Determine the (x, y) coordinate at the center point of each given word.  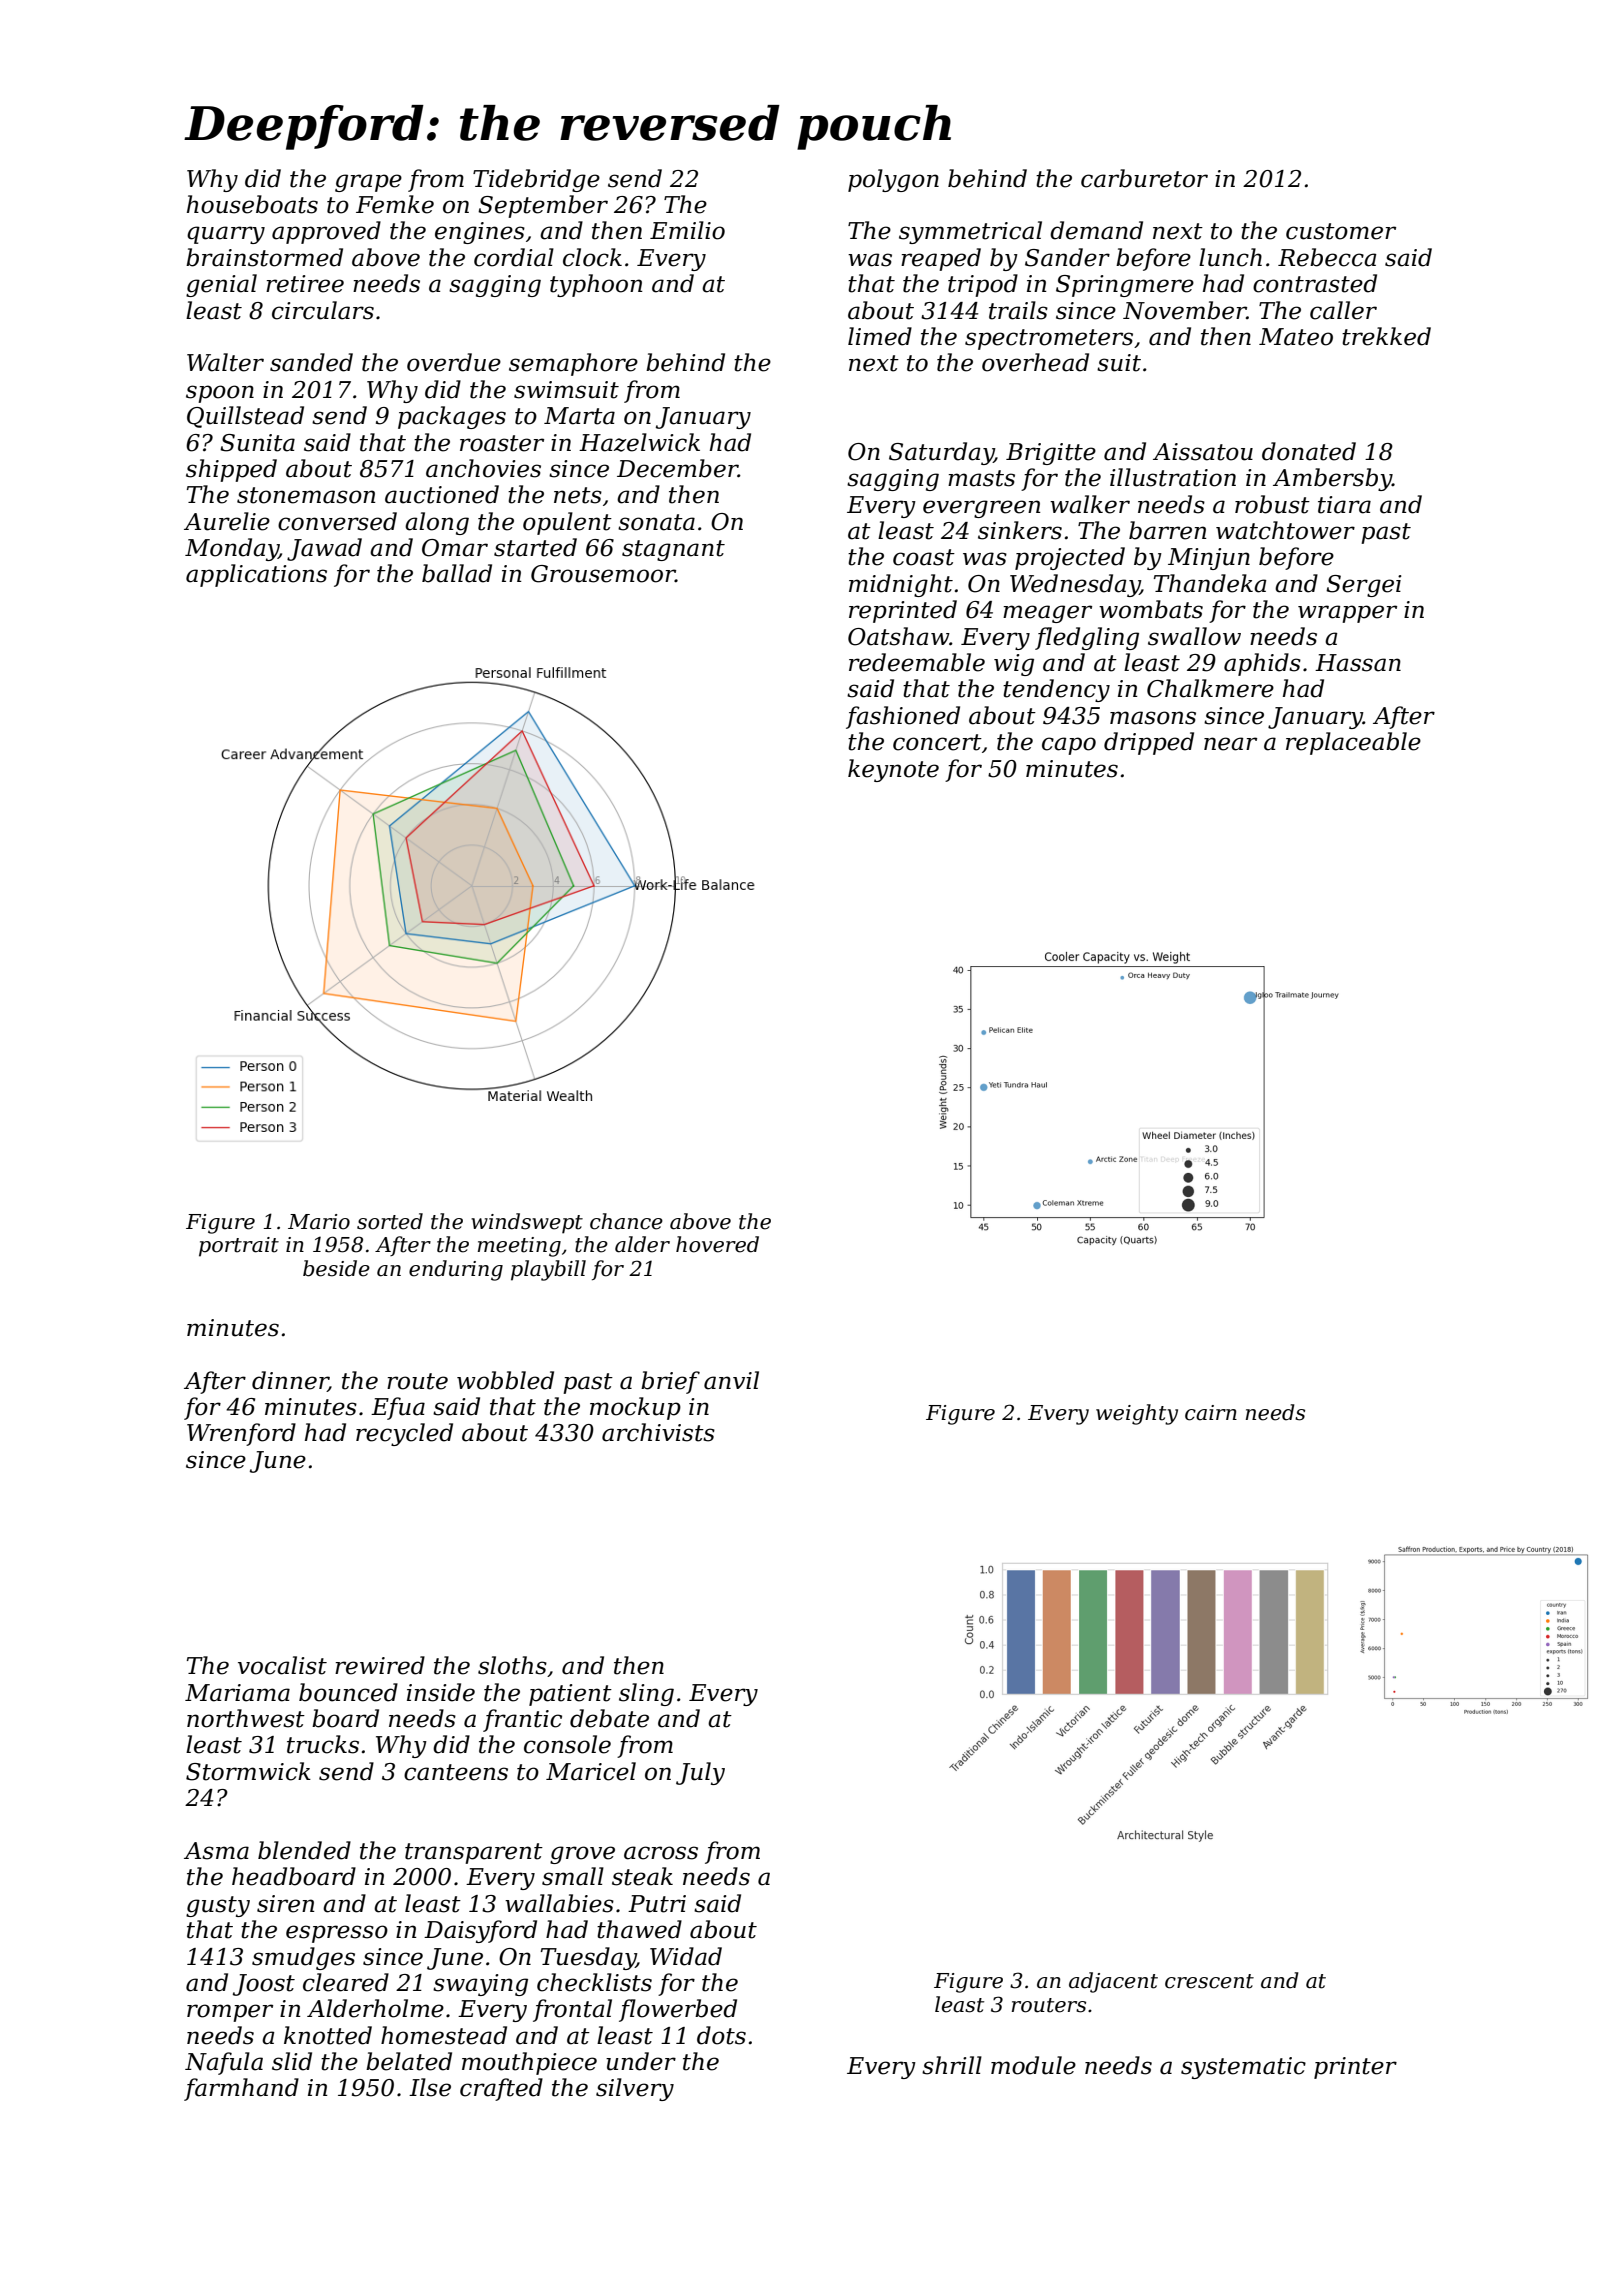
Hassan (1358, 663)
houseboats (252, 204)
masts (981, 478)
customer (1341, 231)
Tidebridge (536, 180)
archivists (658, 1432)
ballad (457, 573)
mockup (635, 1408)
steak (642, 1876)
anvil (731, 1380)
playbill (548, 1270)
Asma (216, 1851)
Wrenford (241, 1434)
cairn (1211, 1413)
